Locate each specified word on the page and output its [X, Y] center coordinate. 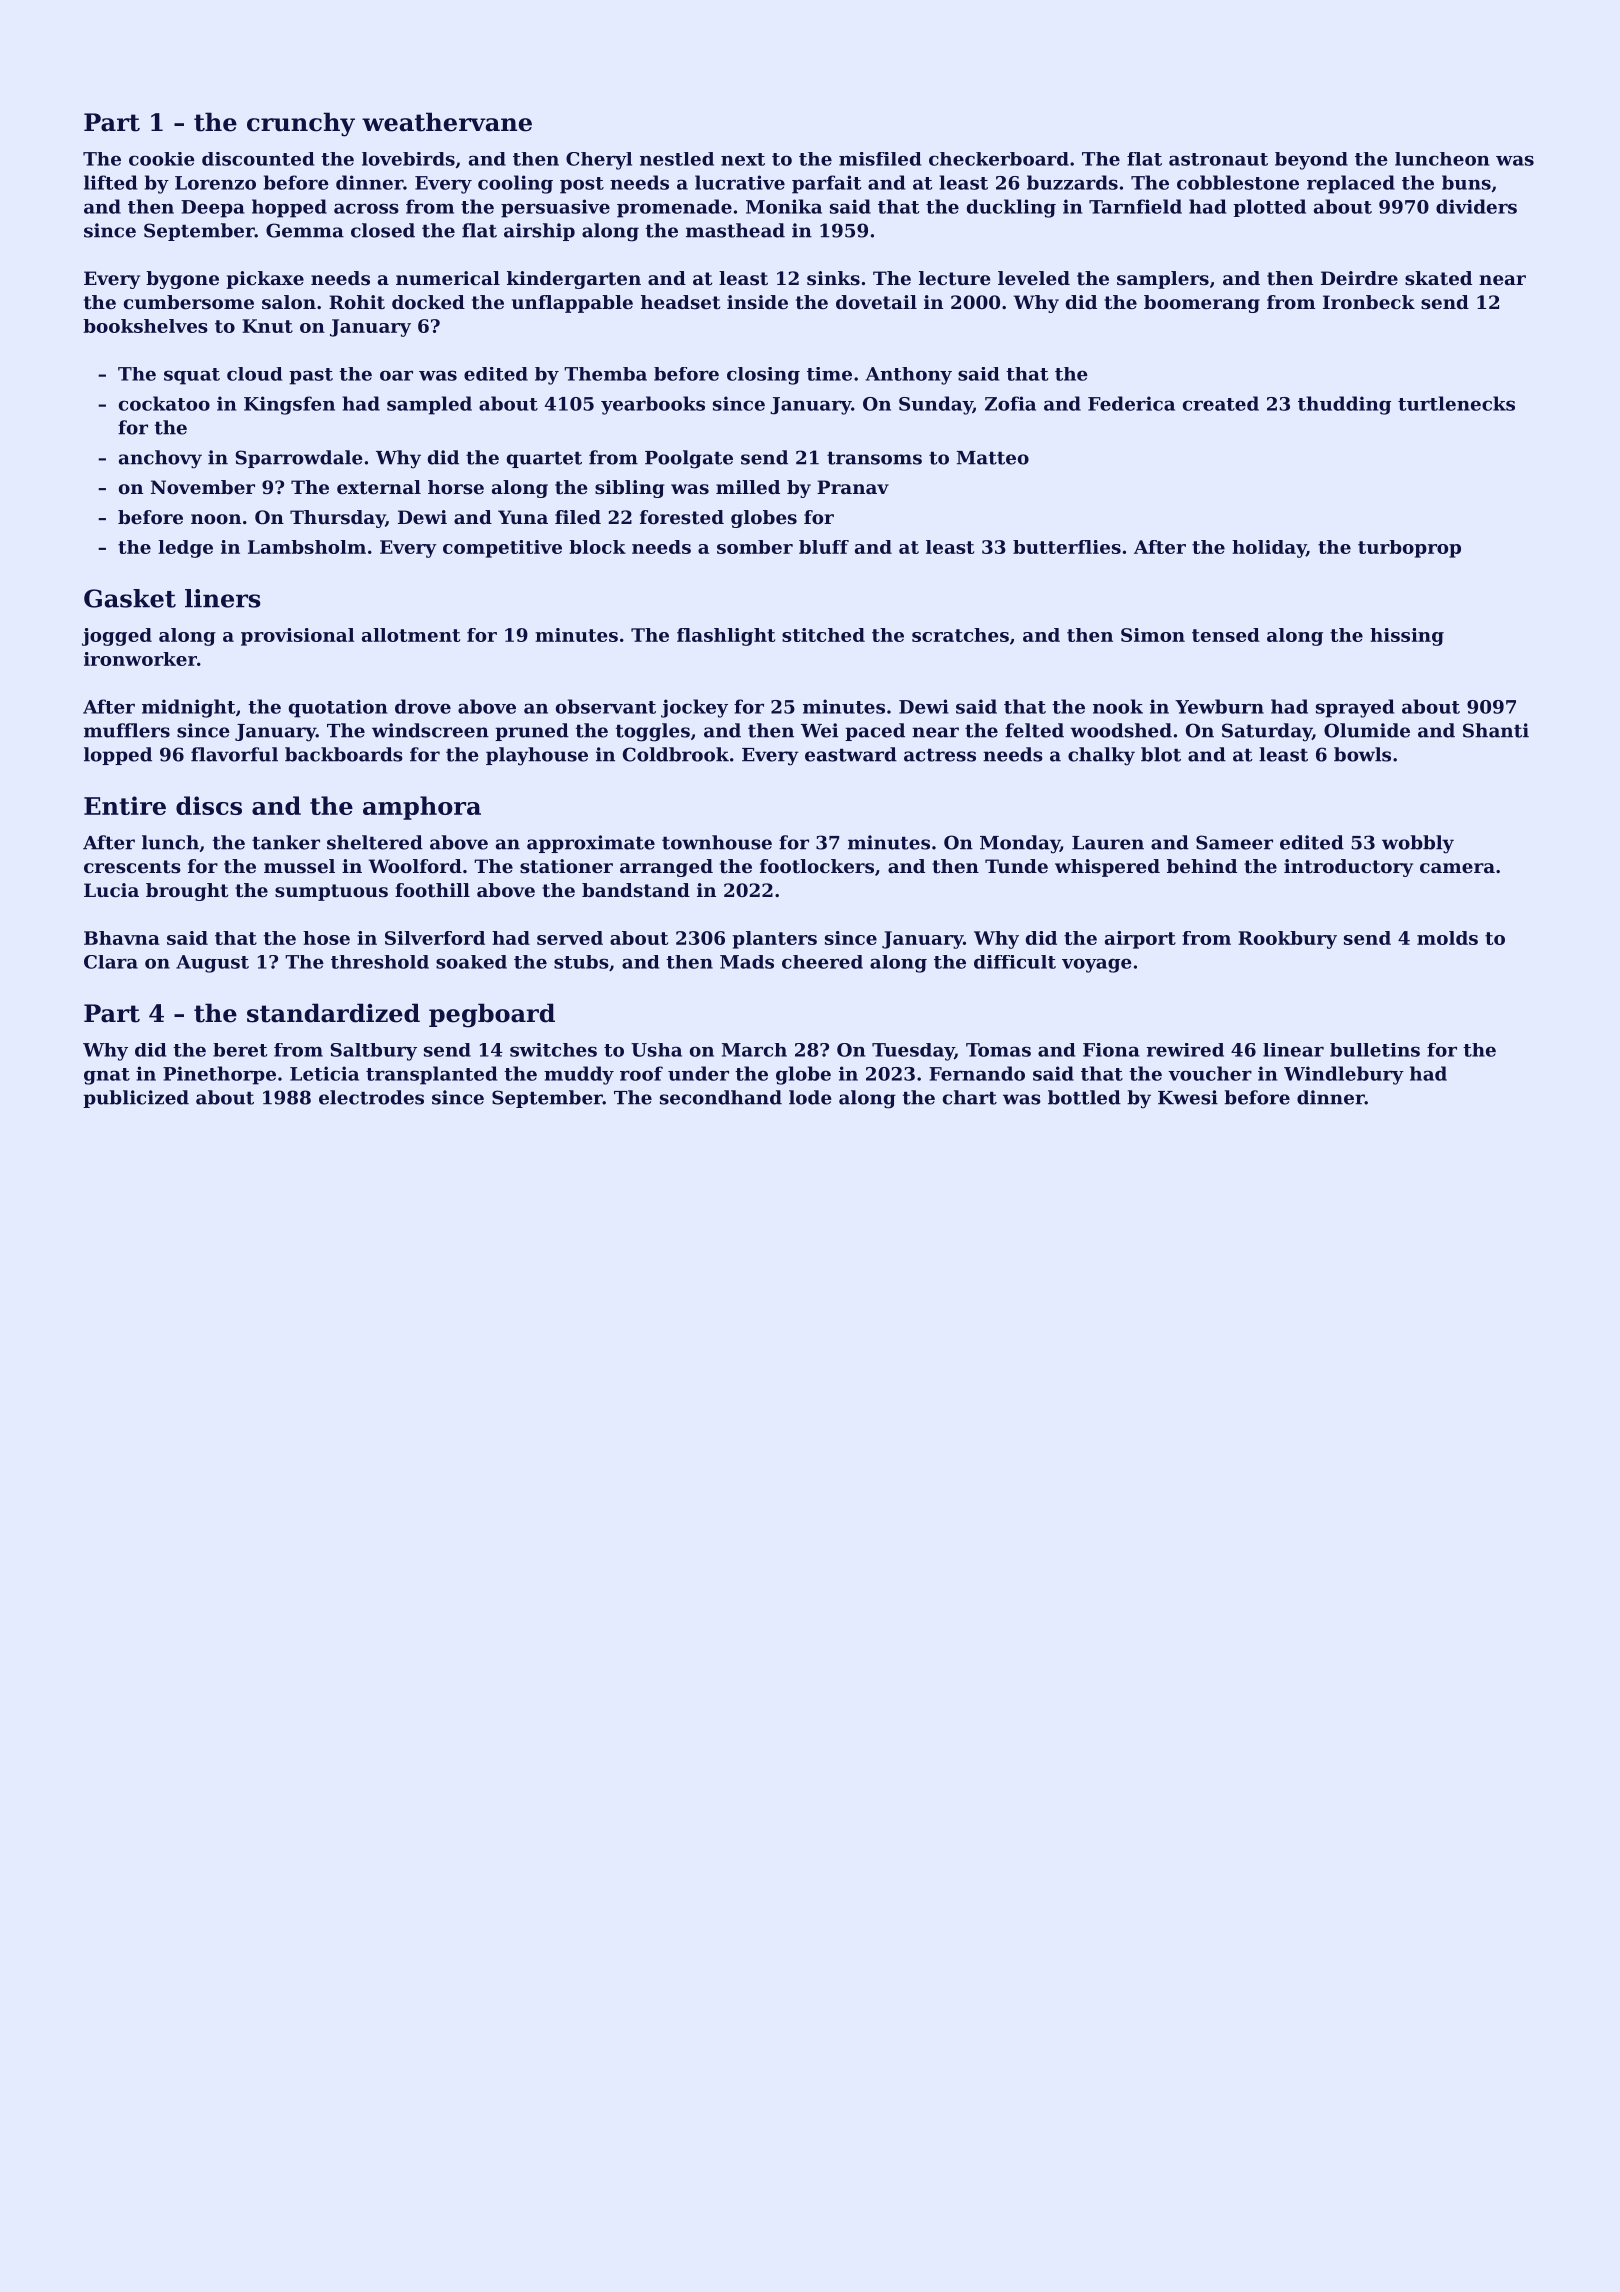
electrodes [371, 1097]
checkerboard [999, 159]
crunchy [301, 124]
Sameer [1234, 842]
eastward [851, 754]
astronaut [1218, 159]
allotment [411, 635]
